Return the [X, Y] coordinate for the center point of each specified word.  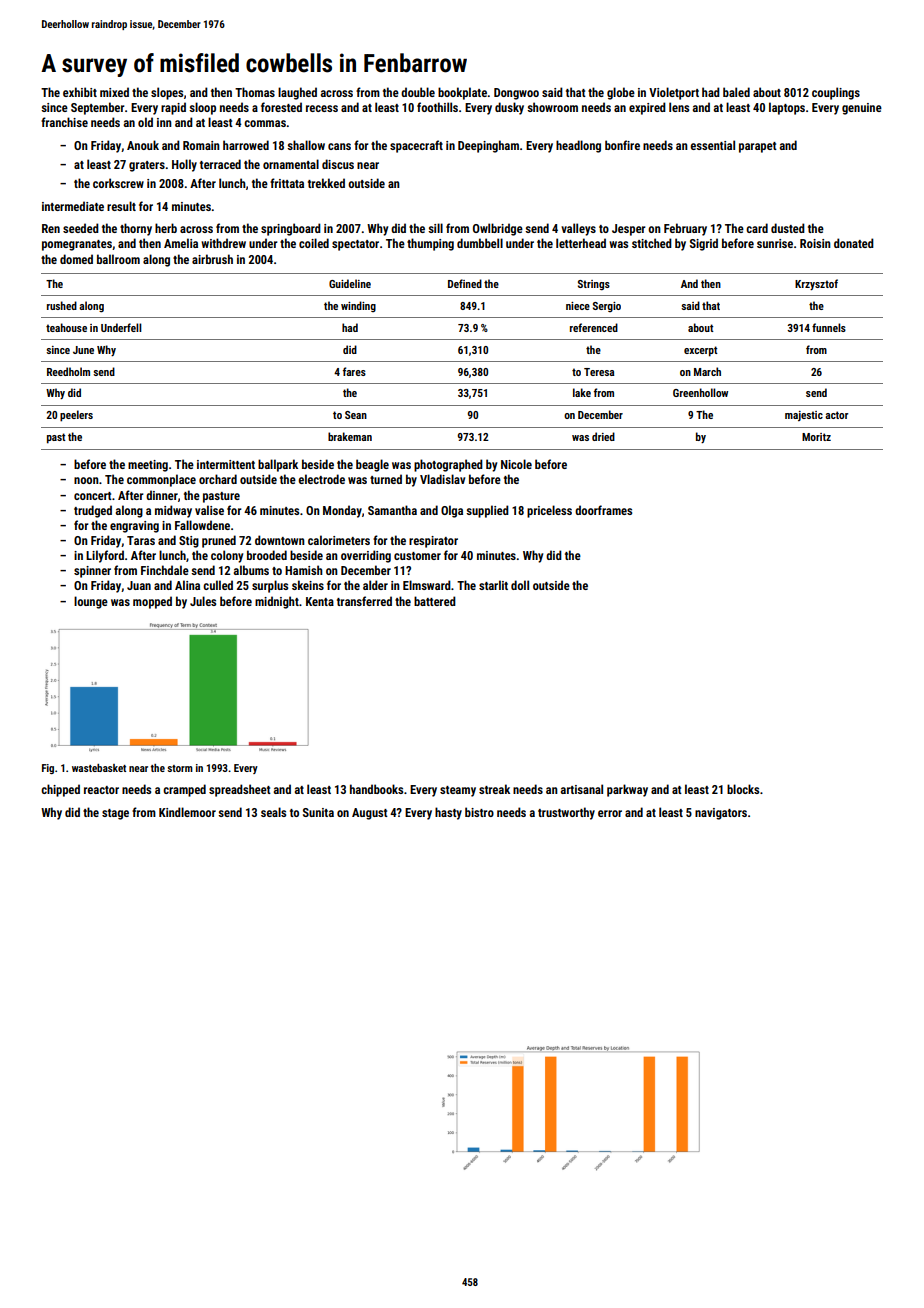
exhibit [80, 92]
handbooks [376, 789]
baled [736, 92]
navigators [721, 814]
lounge [91, 602]
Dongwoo [516, 94]
